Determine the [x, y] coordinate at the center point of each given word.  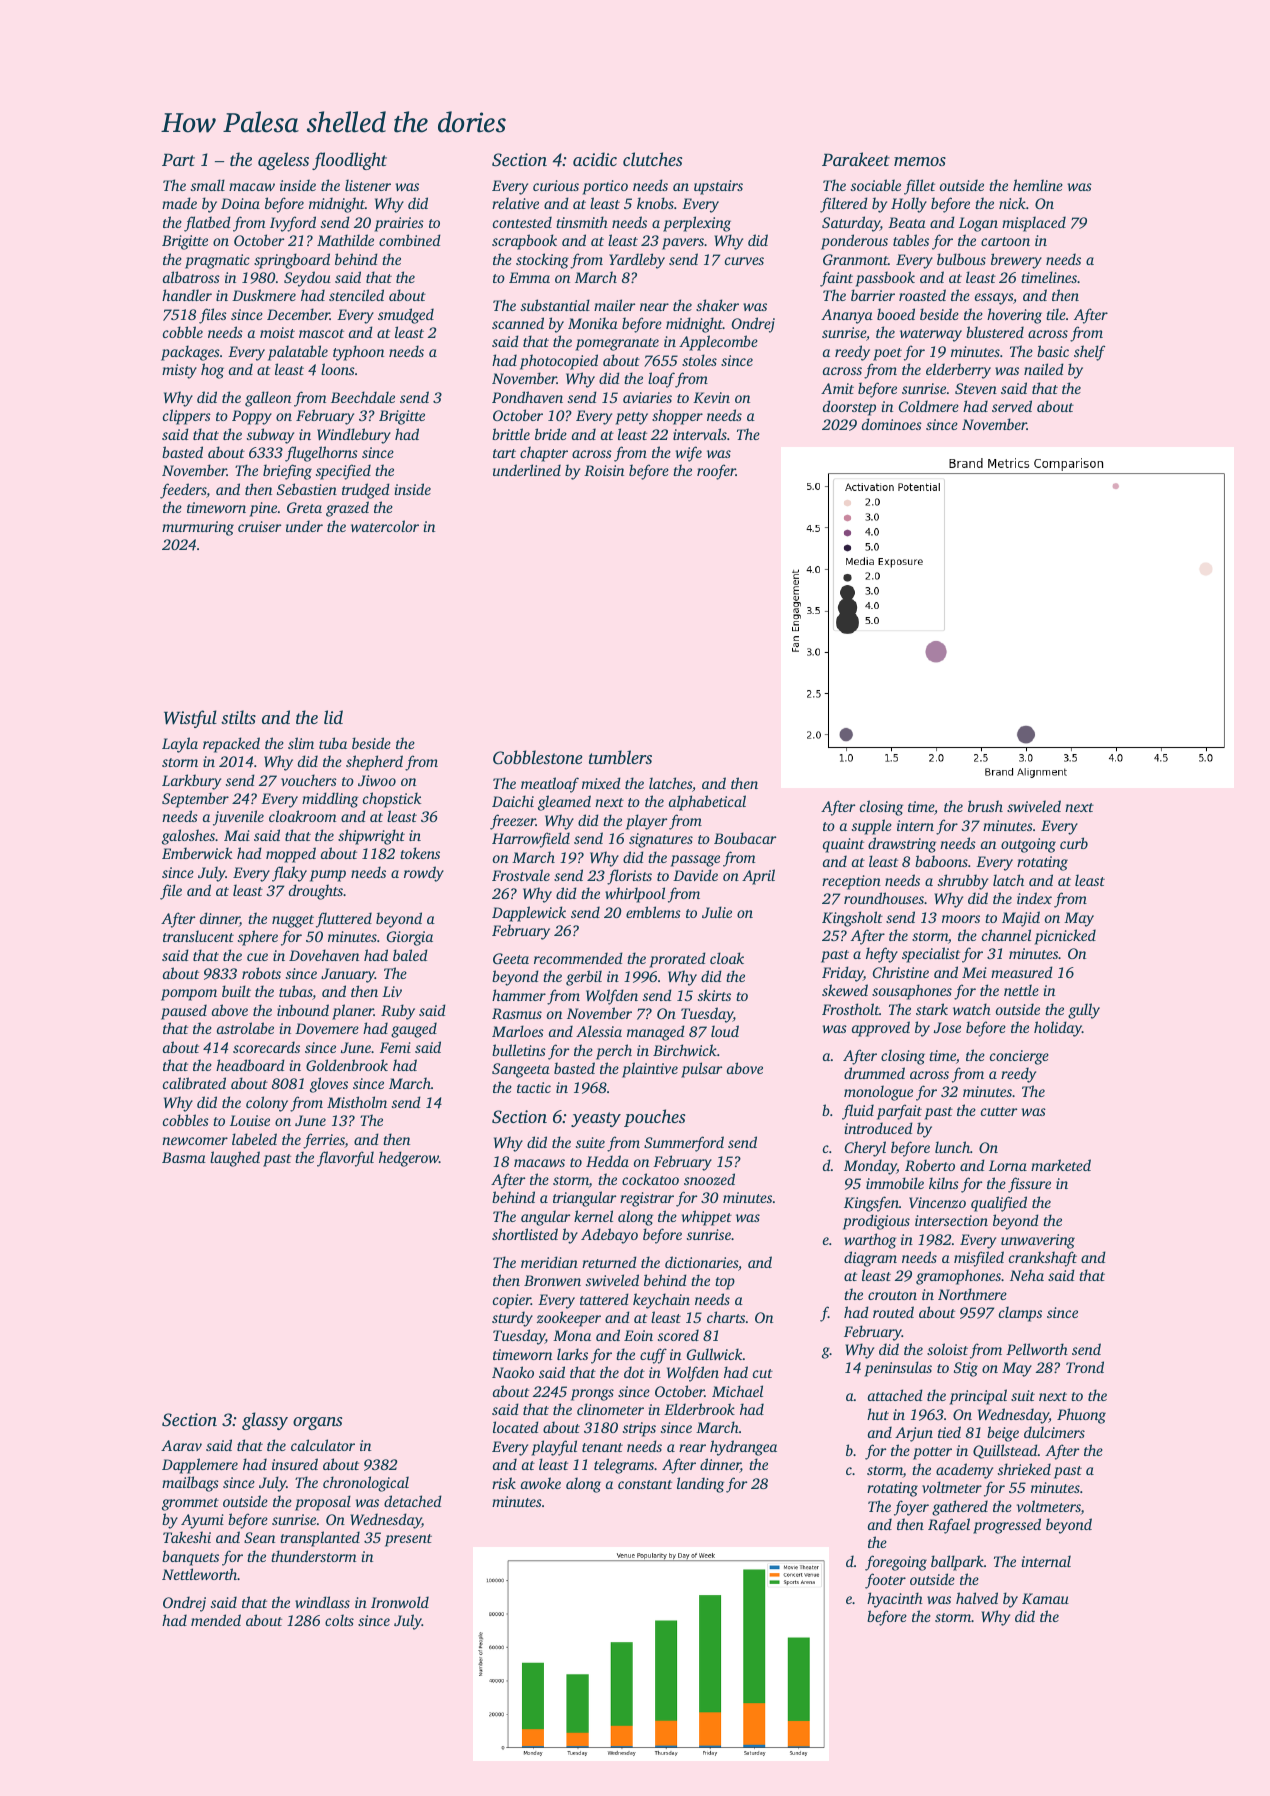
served [1012, 406]
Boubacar [745, 838]
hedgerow [409, 1159]
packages [190, 353]
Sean [259, 1537]
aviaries [647, 397]
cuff [653, 1356]
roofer [716, 472]
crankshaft [1043, 1259]
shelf [1089, 353]
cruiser [259, 526]
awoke [541, 1483]
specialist [931, 955]
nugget [293, 921]
